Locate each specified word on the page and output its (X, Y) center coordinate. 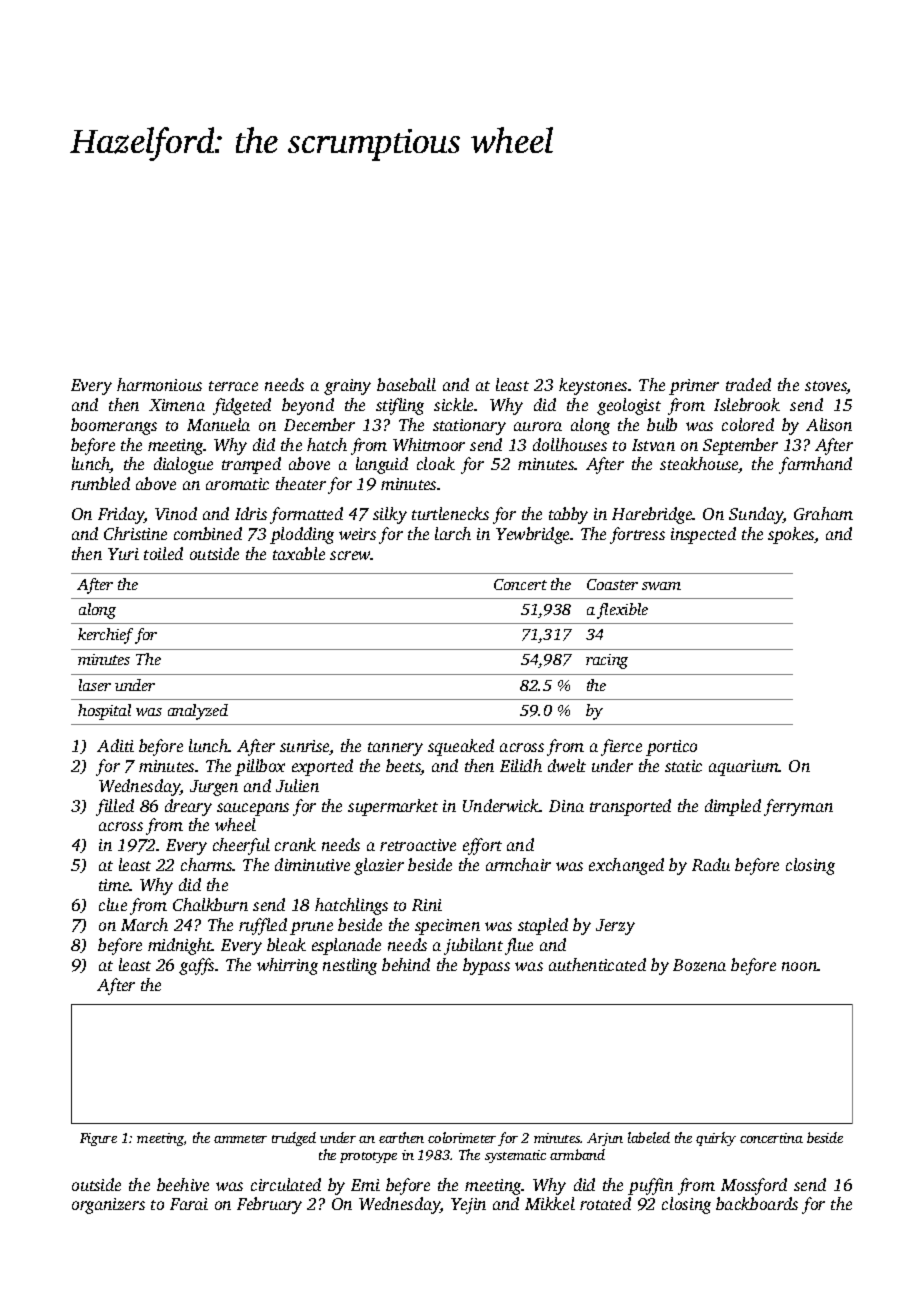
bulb (662, 424)
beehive (183, 1184)
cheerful (241, 846)
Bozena (699, 965)
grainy (347, 387)
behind (406, 964)
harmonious (159, 384)
